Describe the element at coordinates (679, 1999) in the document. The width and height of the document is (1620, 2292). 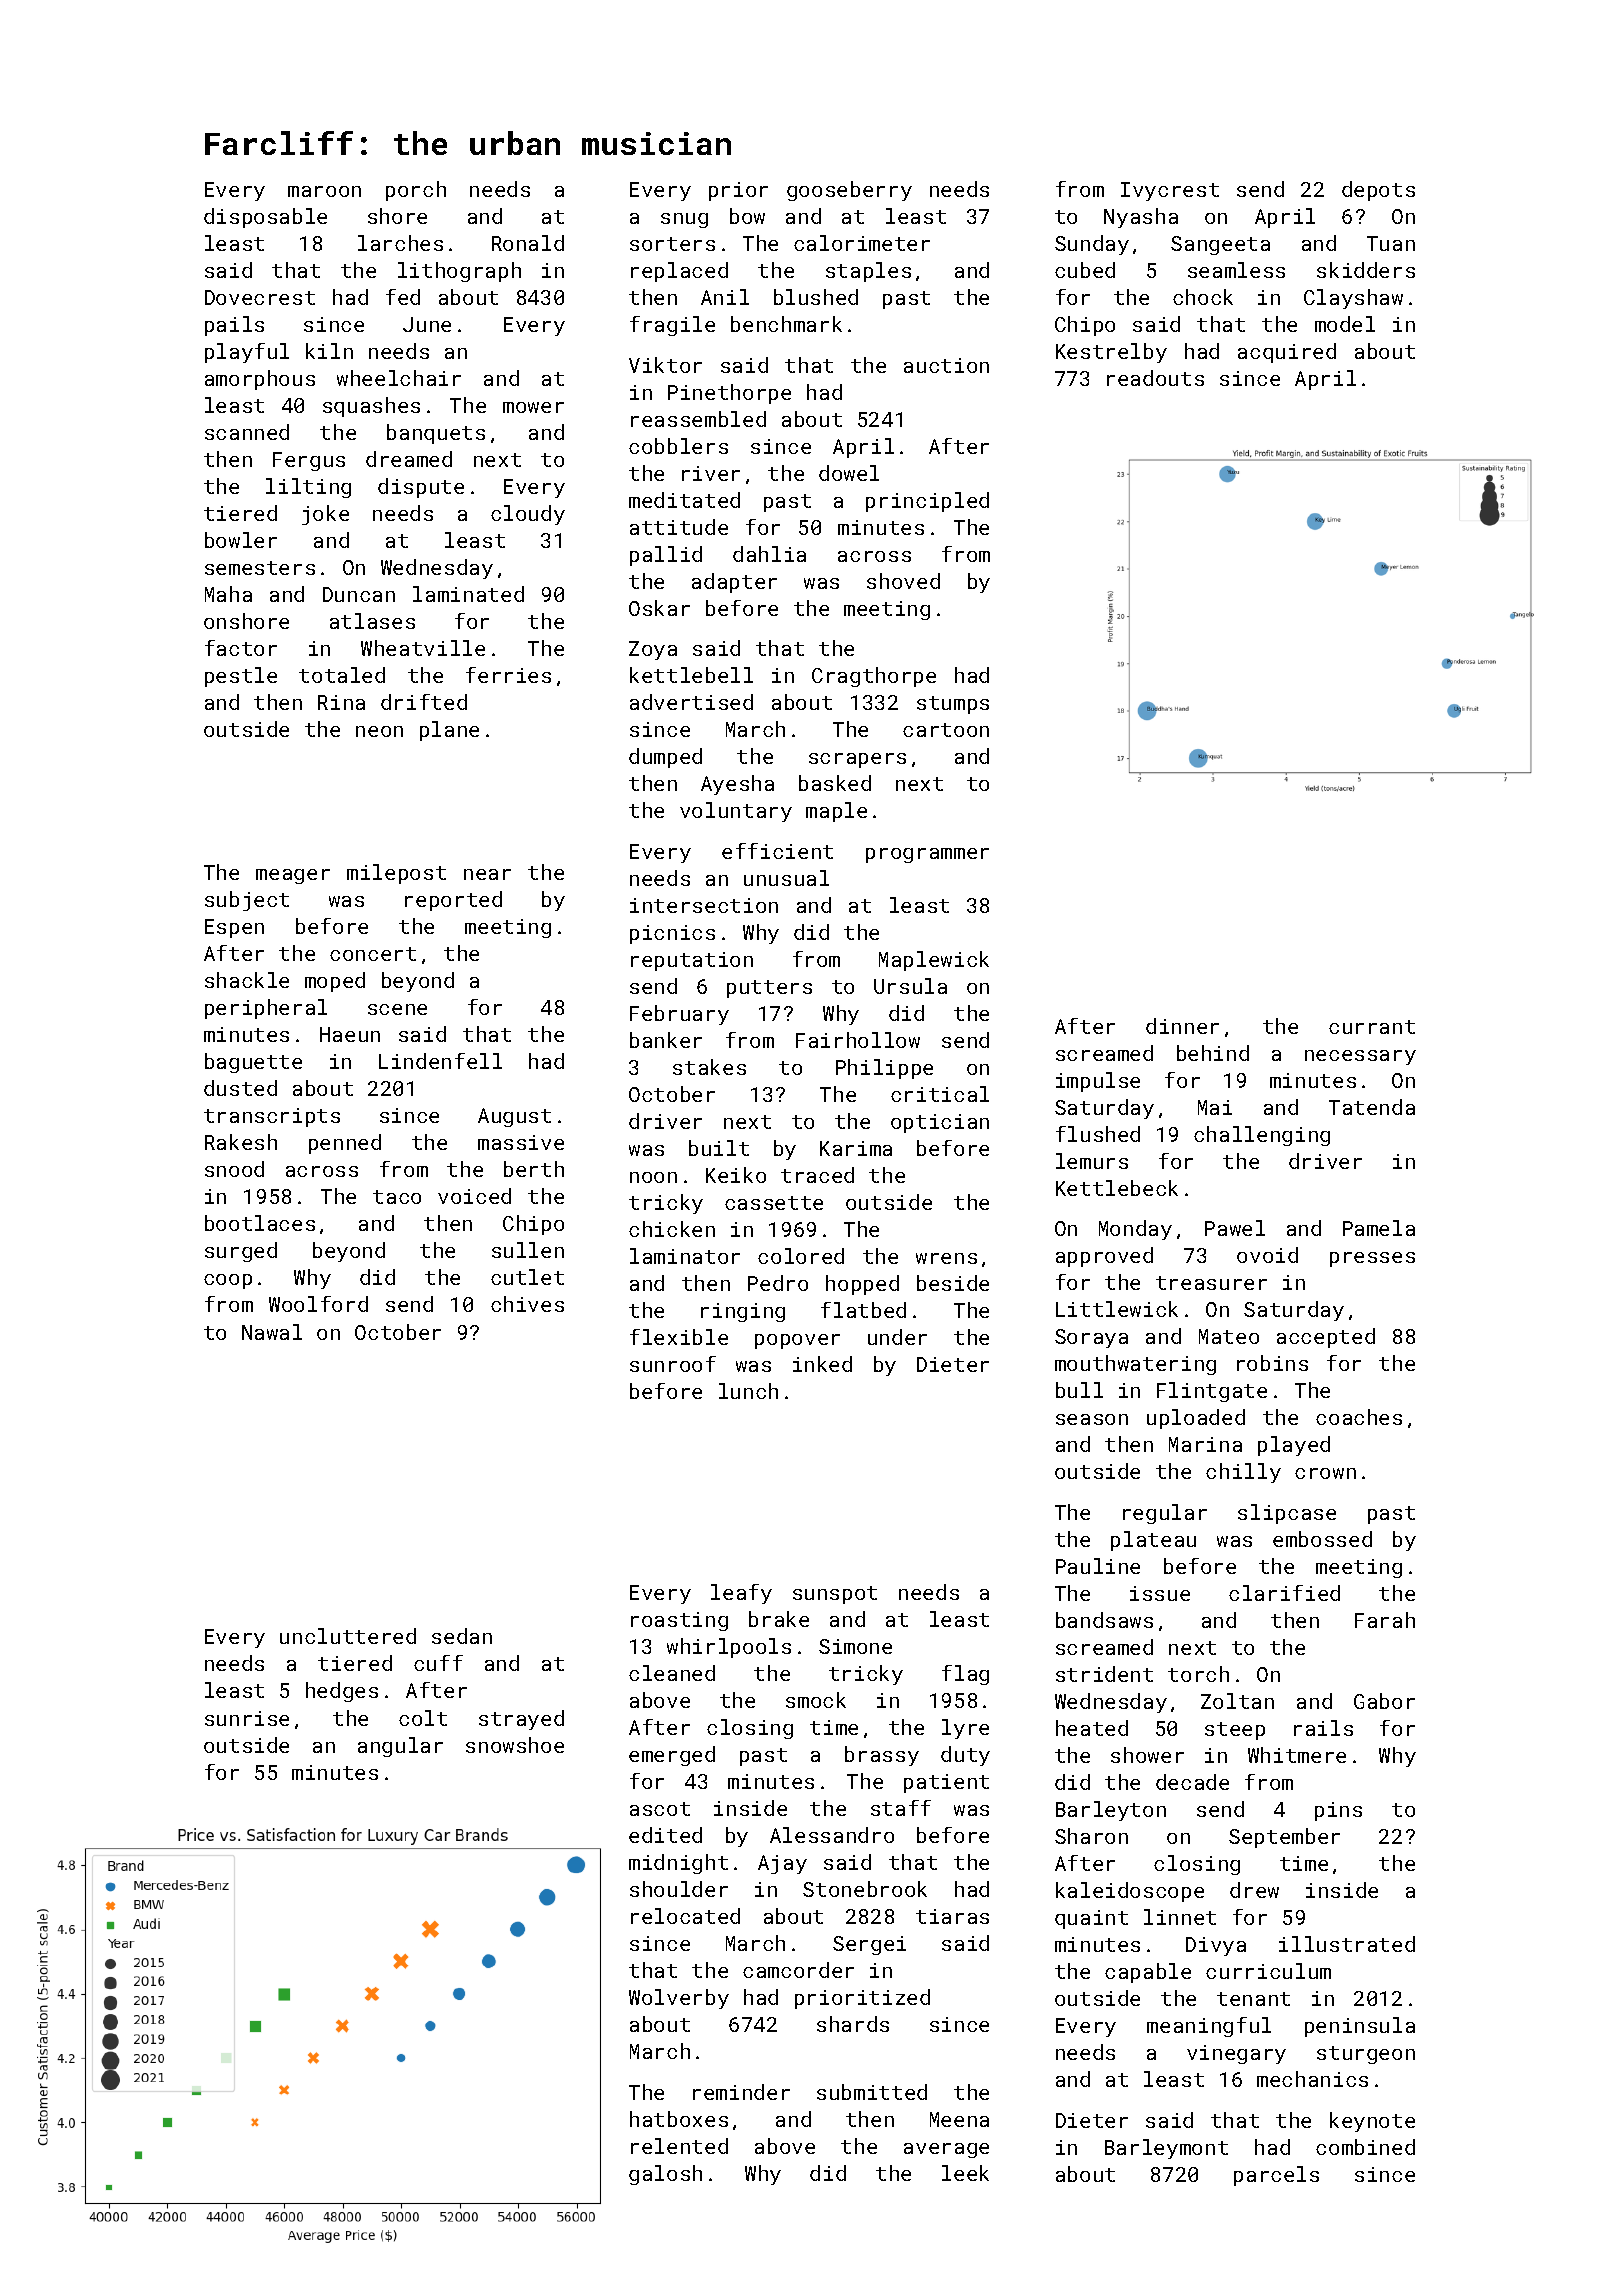
I see `Wolverby` at that location.
